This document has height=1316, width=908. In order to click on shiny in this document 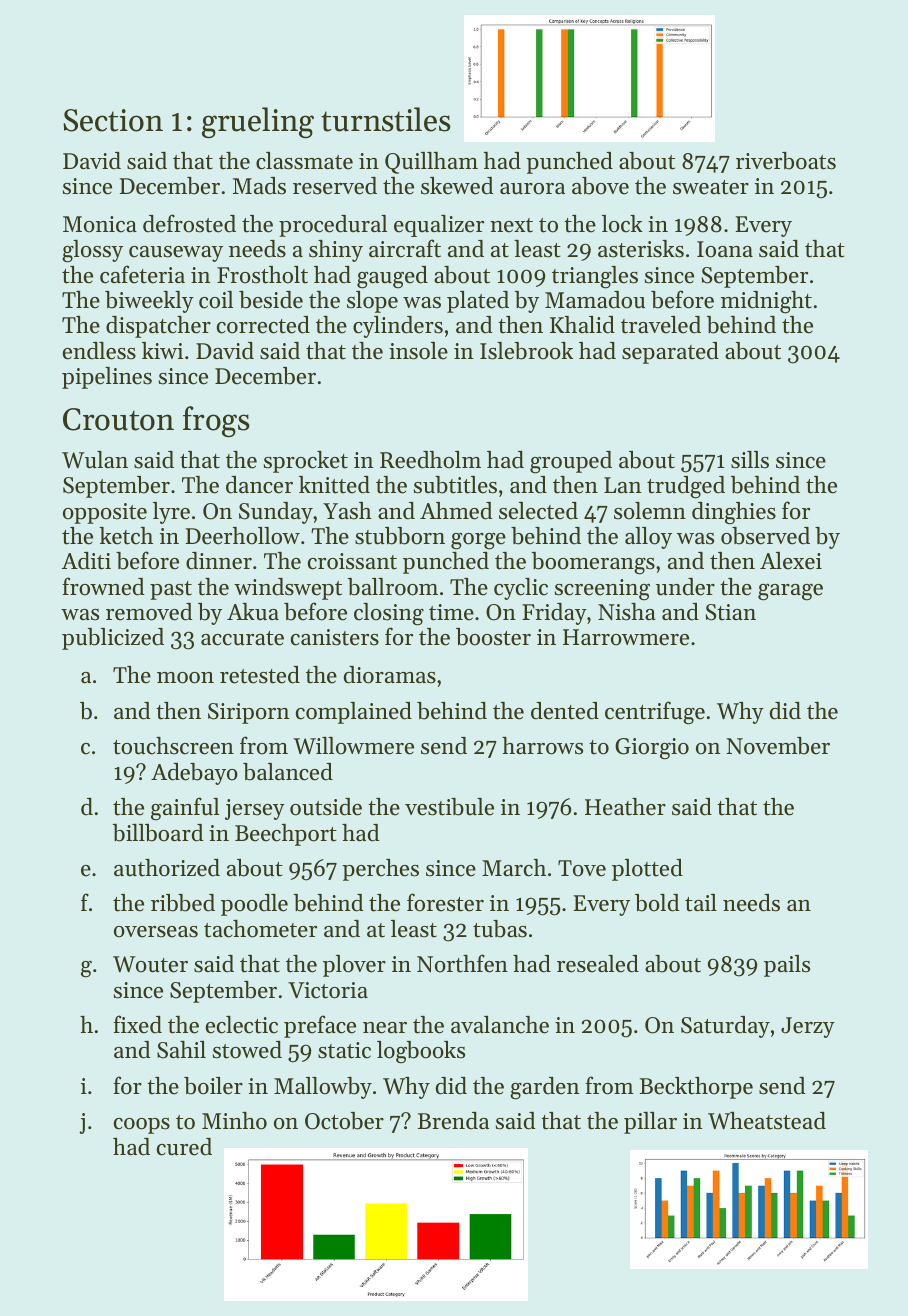, I will do `click(336, 251)`.
